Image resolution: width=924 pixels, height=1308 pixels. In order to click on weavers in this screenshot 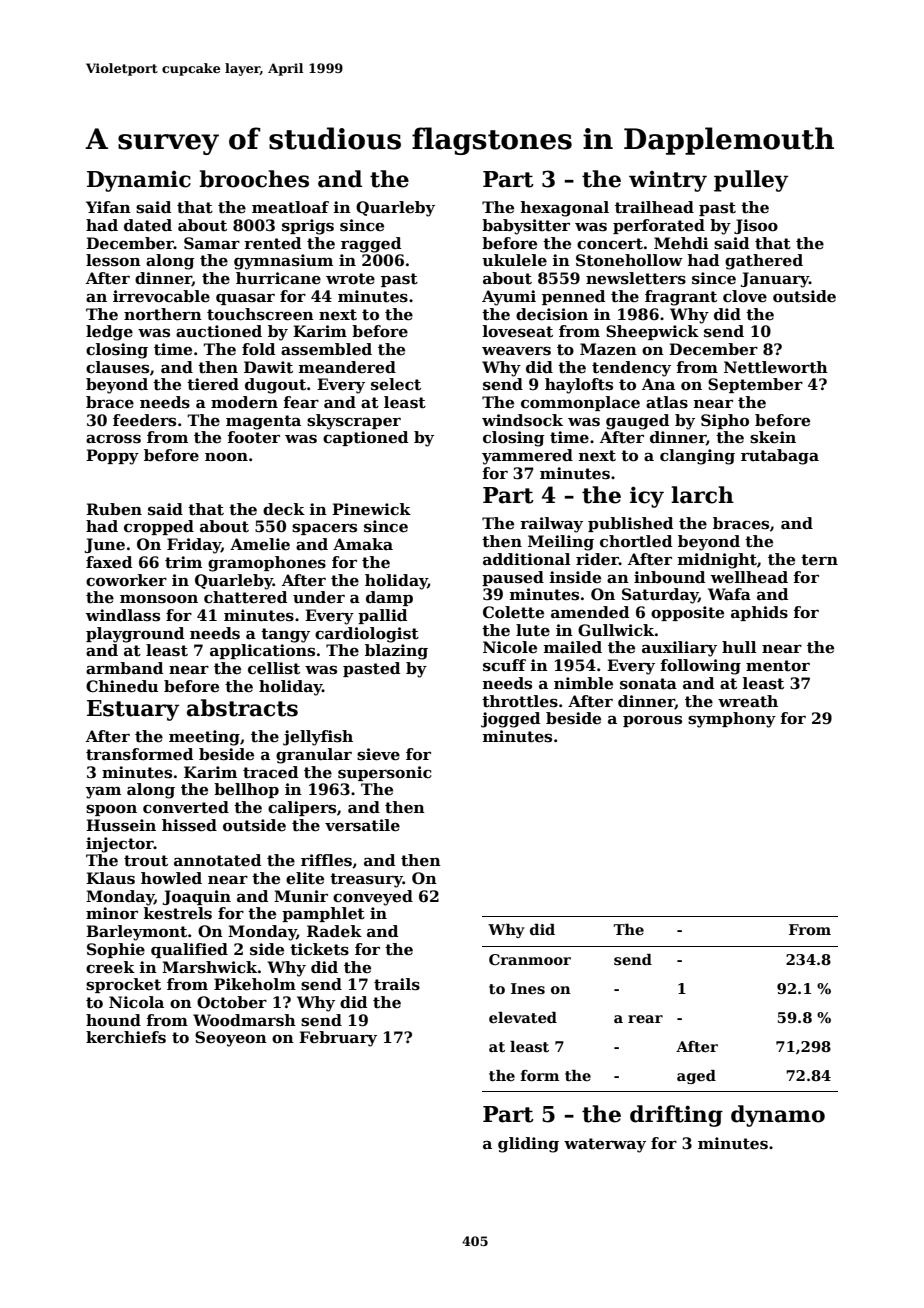, I will do `click(516, 351)`.
